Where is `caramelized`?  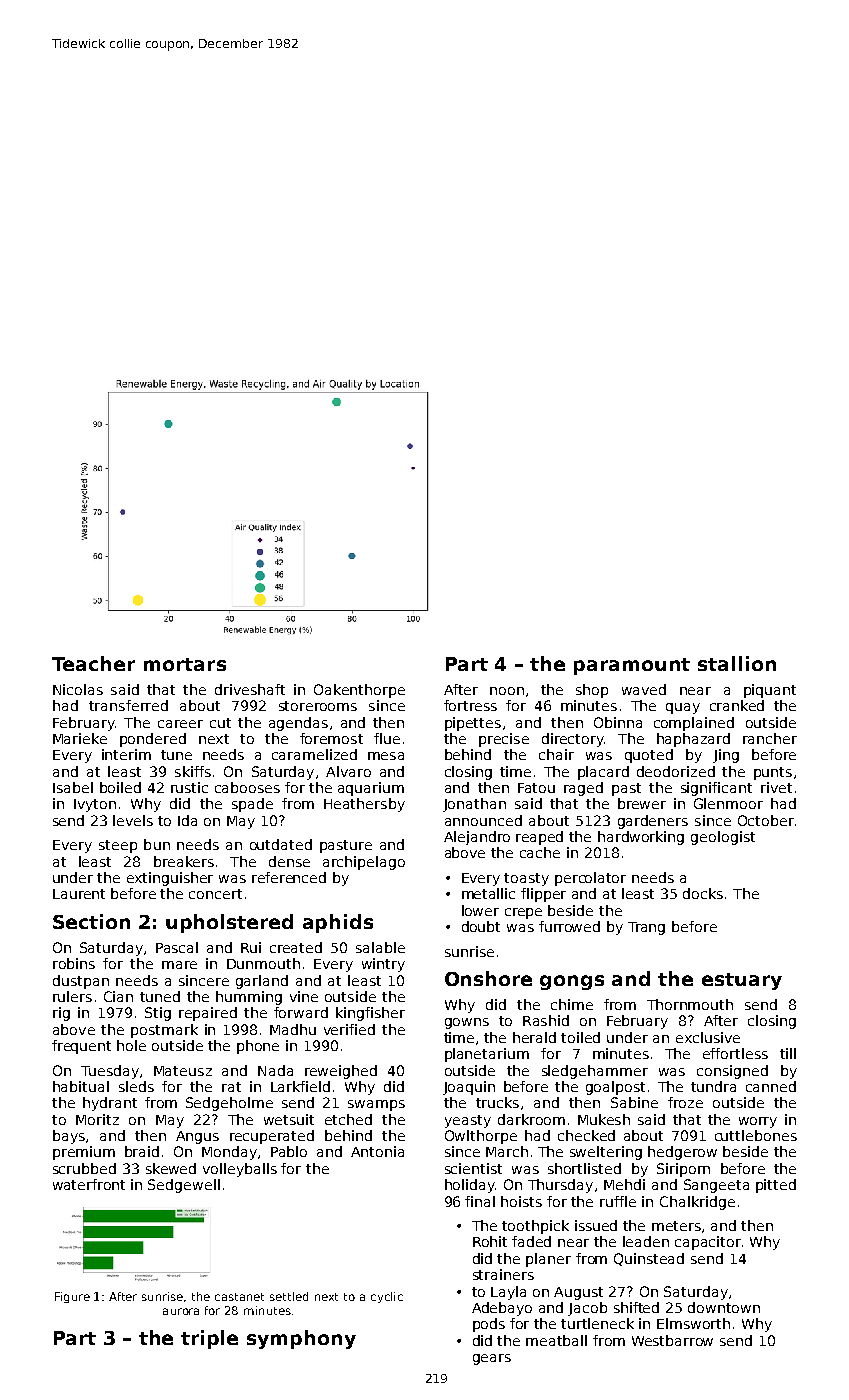
caramelized is located at coordinates (314, 754).
